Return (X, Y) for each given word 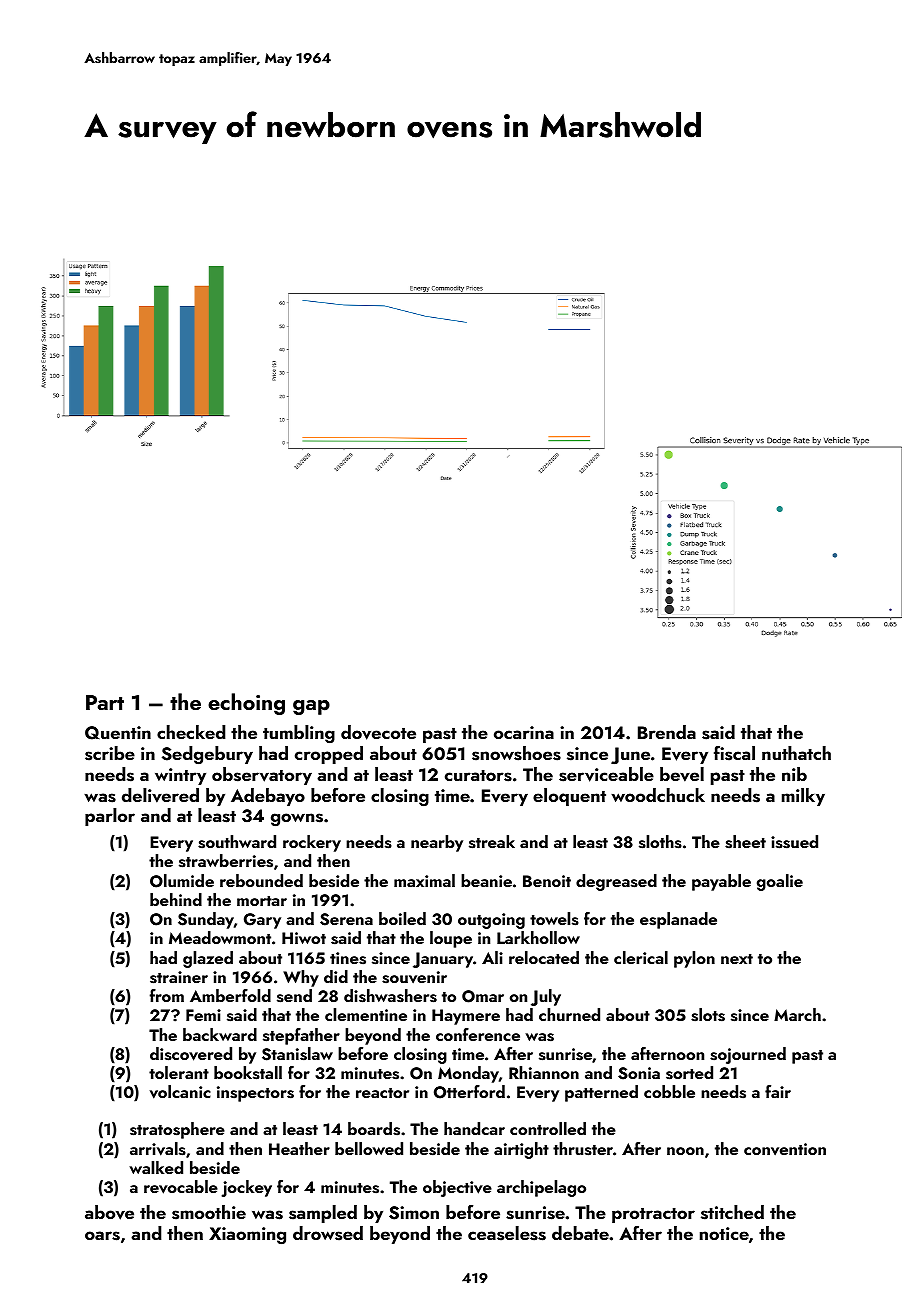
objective (457, 1188)
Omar (483, 996)
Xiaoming (247, 1236)
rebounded (261, 880)
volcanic (180, 1092)
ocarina (524, 732)
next (737, 959)
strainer (179, 977)
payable (721, 882)
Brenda (667, 732)
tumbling (299, 734)
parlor (110, 817)
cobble (669, 1091)
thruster (583, 1149)
